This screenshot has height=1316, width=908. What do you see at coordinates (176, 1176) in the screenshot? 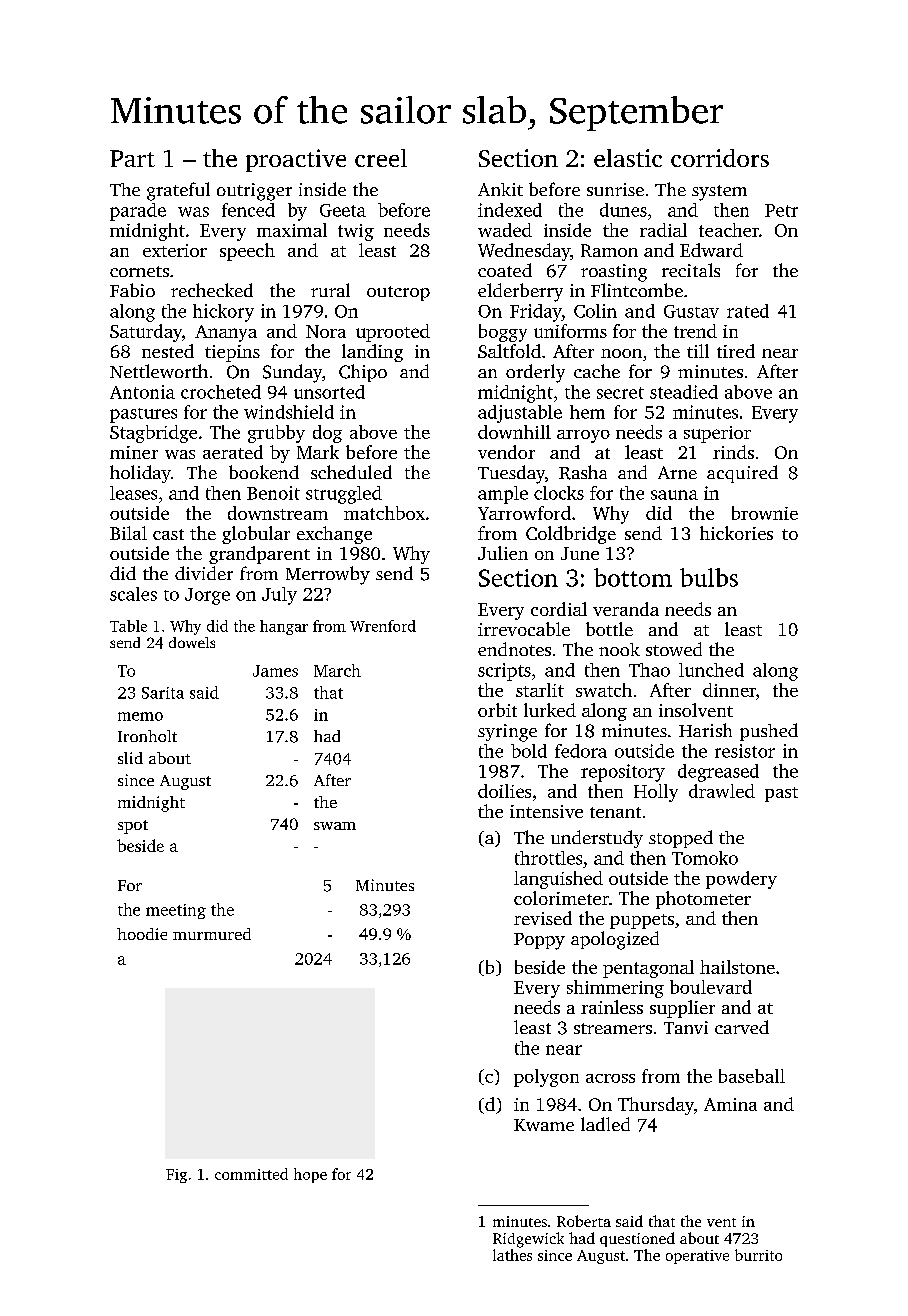
I see `Fig` at bounding box center [176, 1176].
